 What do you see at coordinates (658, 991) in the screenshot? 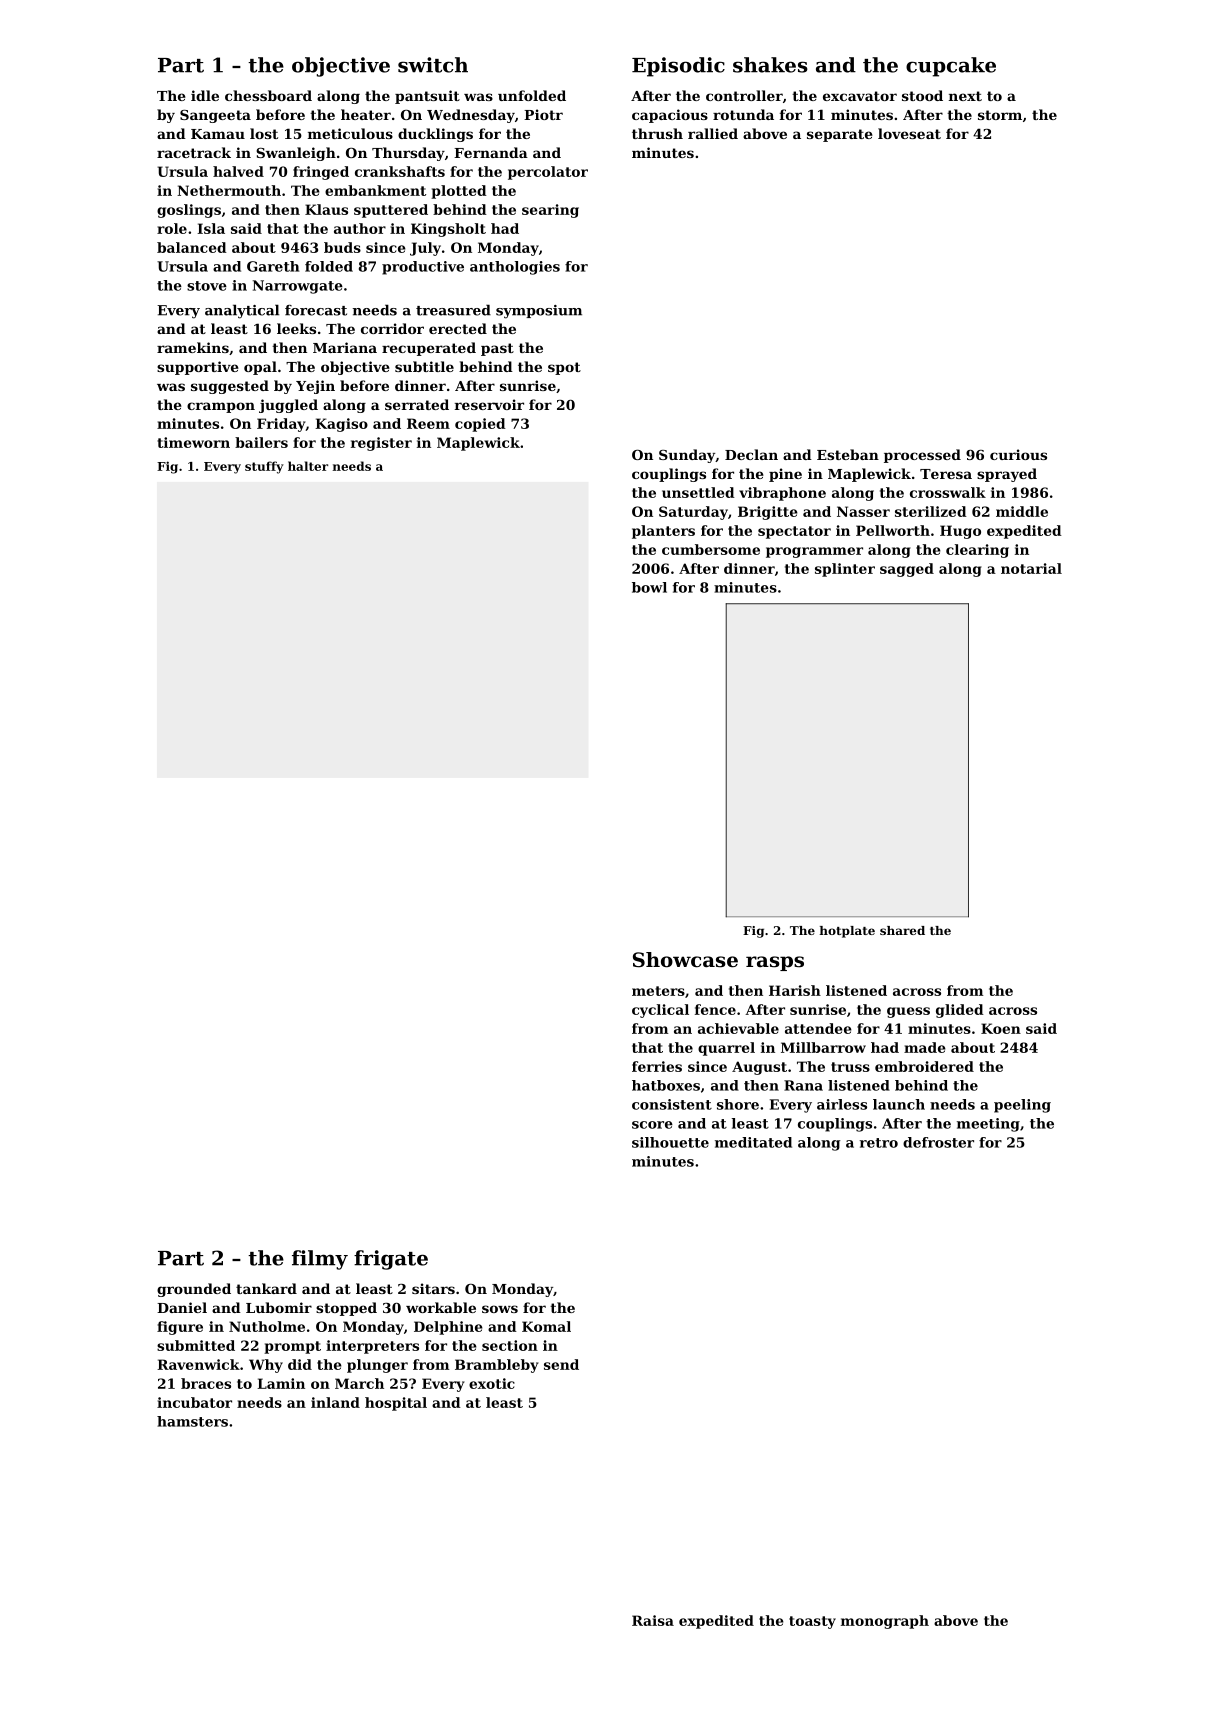
I see `meters` at bounding box center [658, 991].
